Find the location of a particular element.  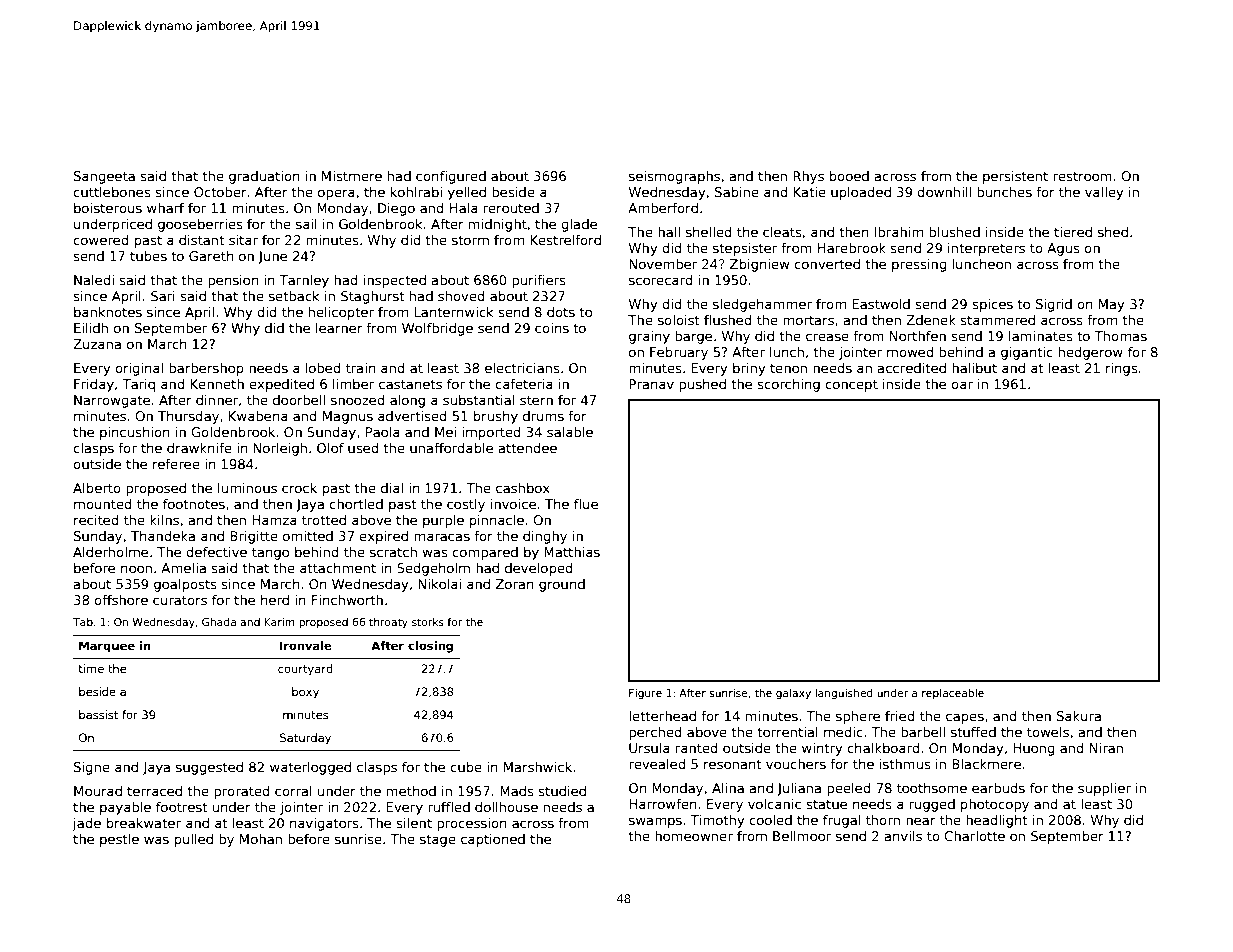

replaceable is located at coordinates (953, 694).
